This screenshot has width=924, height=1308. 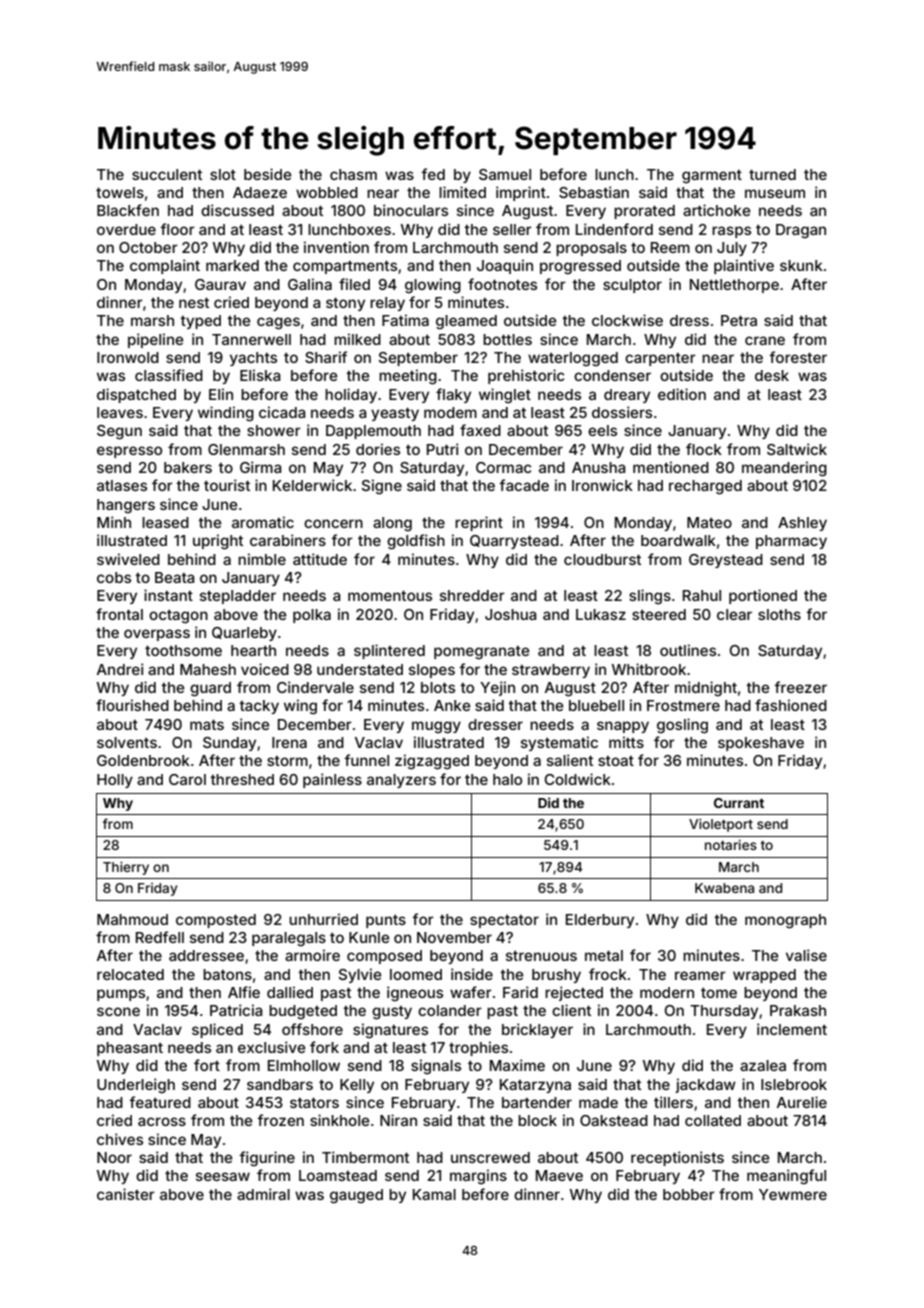 What do you see at coordinates (194, 302) in the screenshot?
I see `nest` at bounding box center [194, 302].
